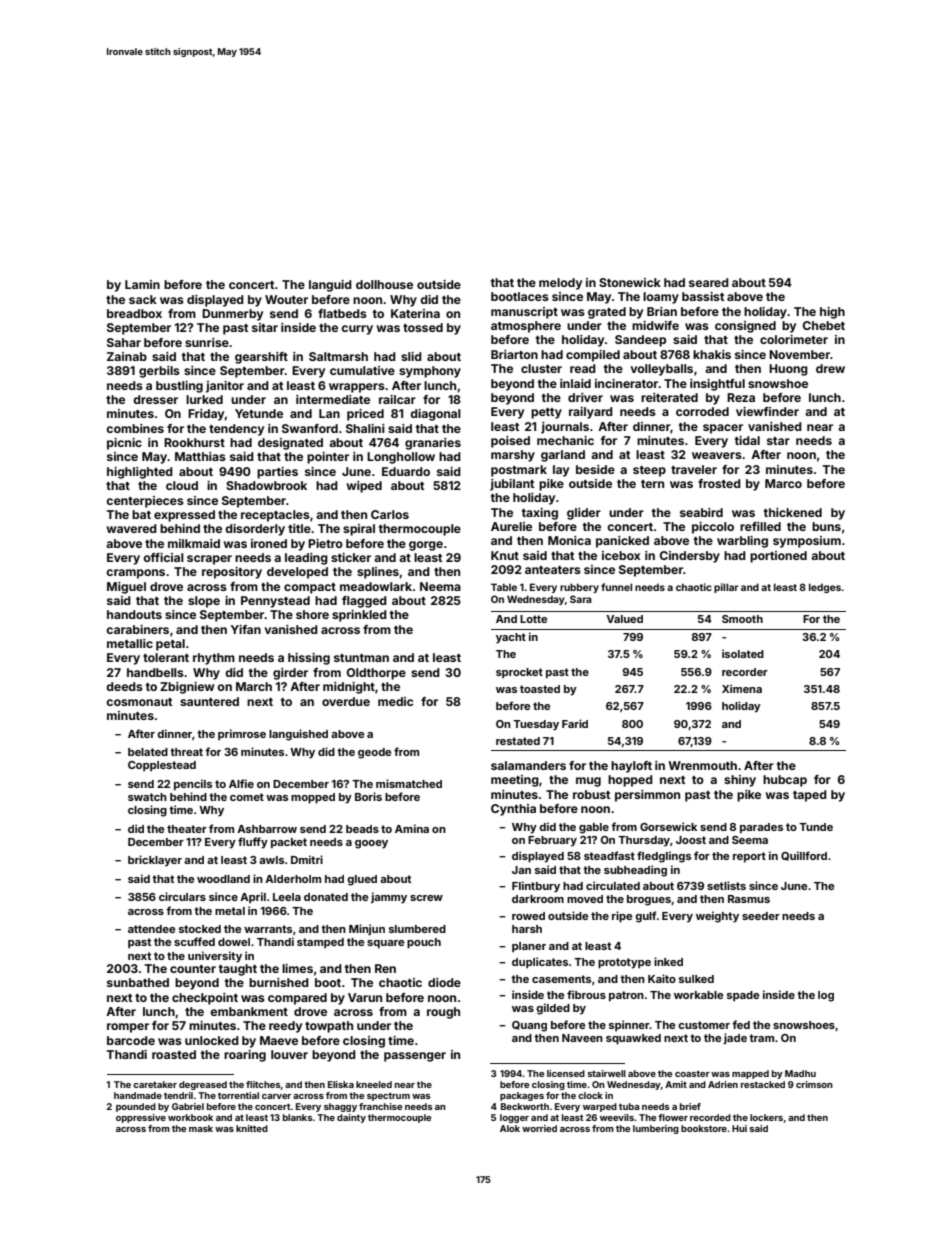 This image has height=1233, width=952. Describe the element at coordinates (376, 674) in the image. I see `Oldthorpe` at that location.
